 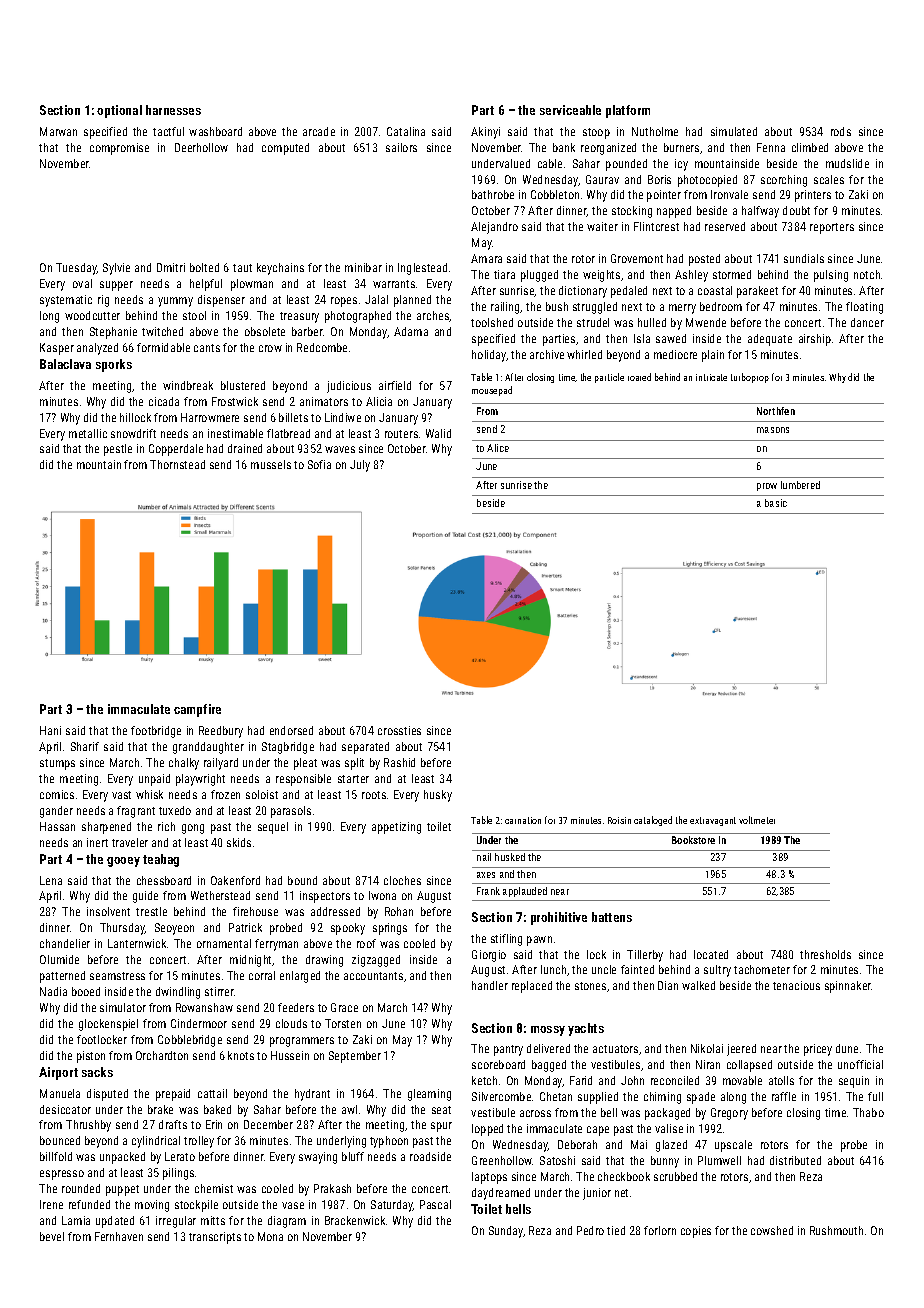 What do you see at coordinates (570, 110) in the screenshot?
I see `serviceable` at bounding box center [570, 110].
